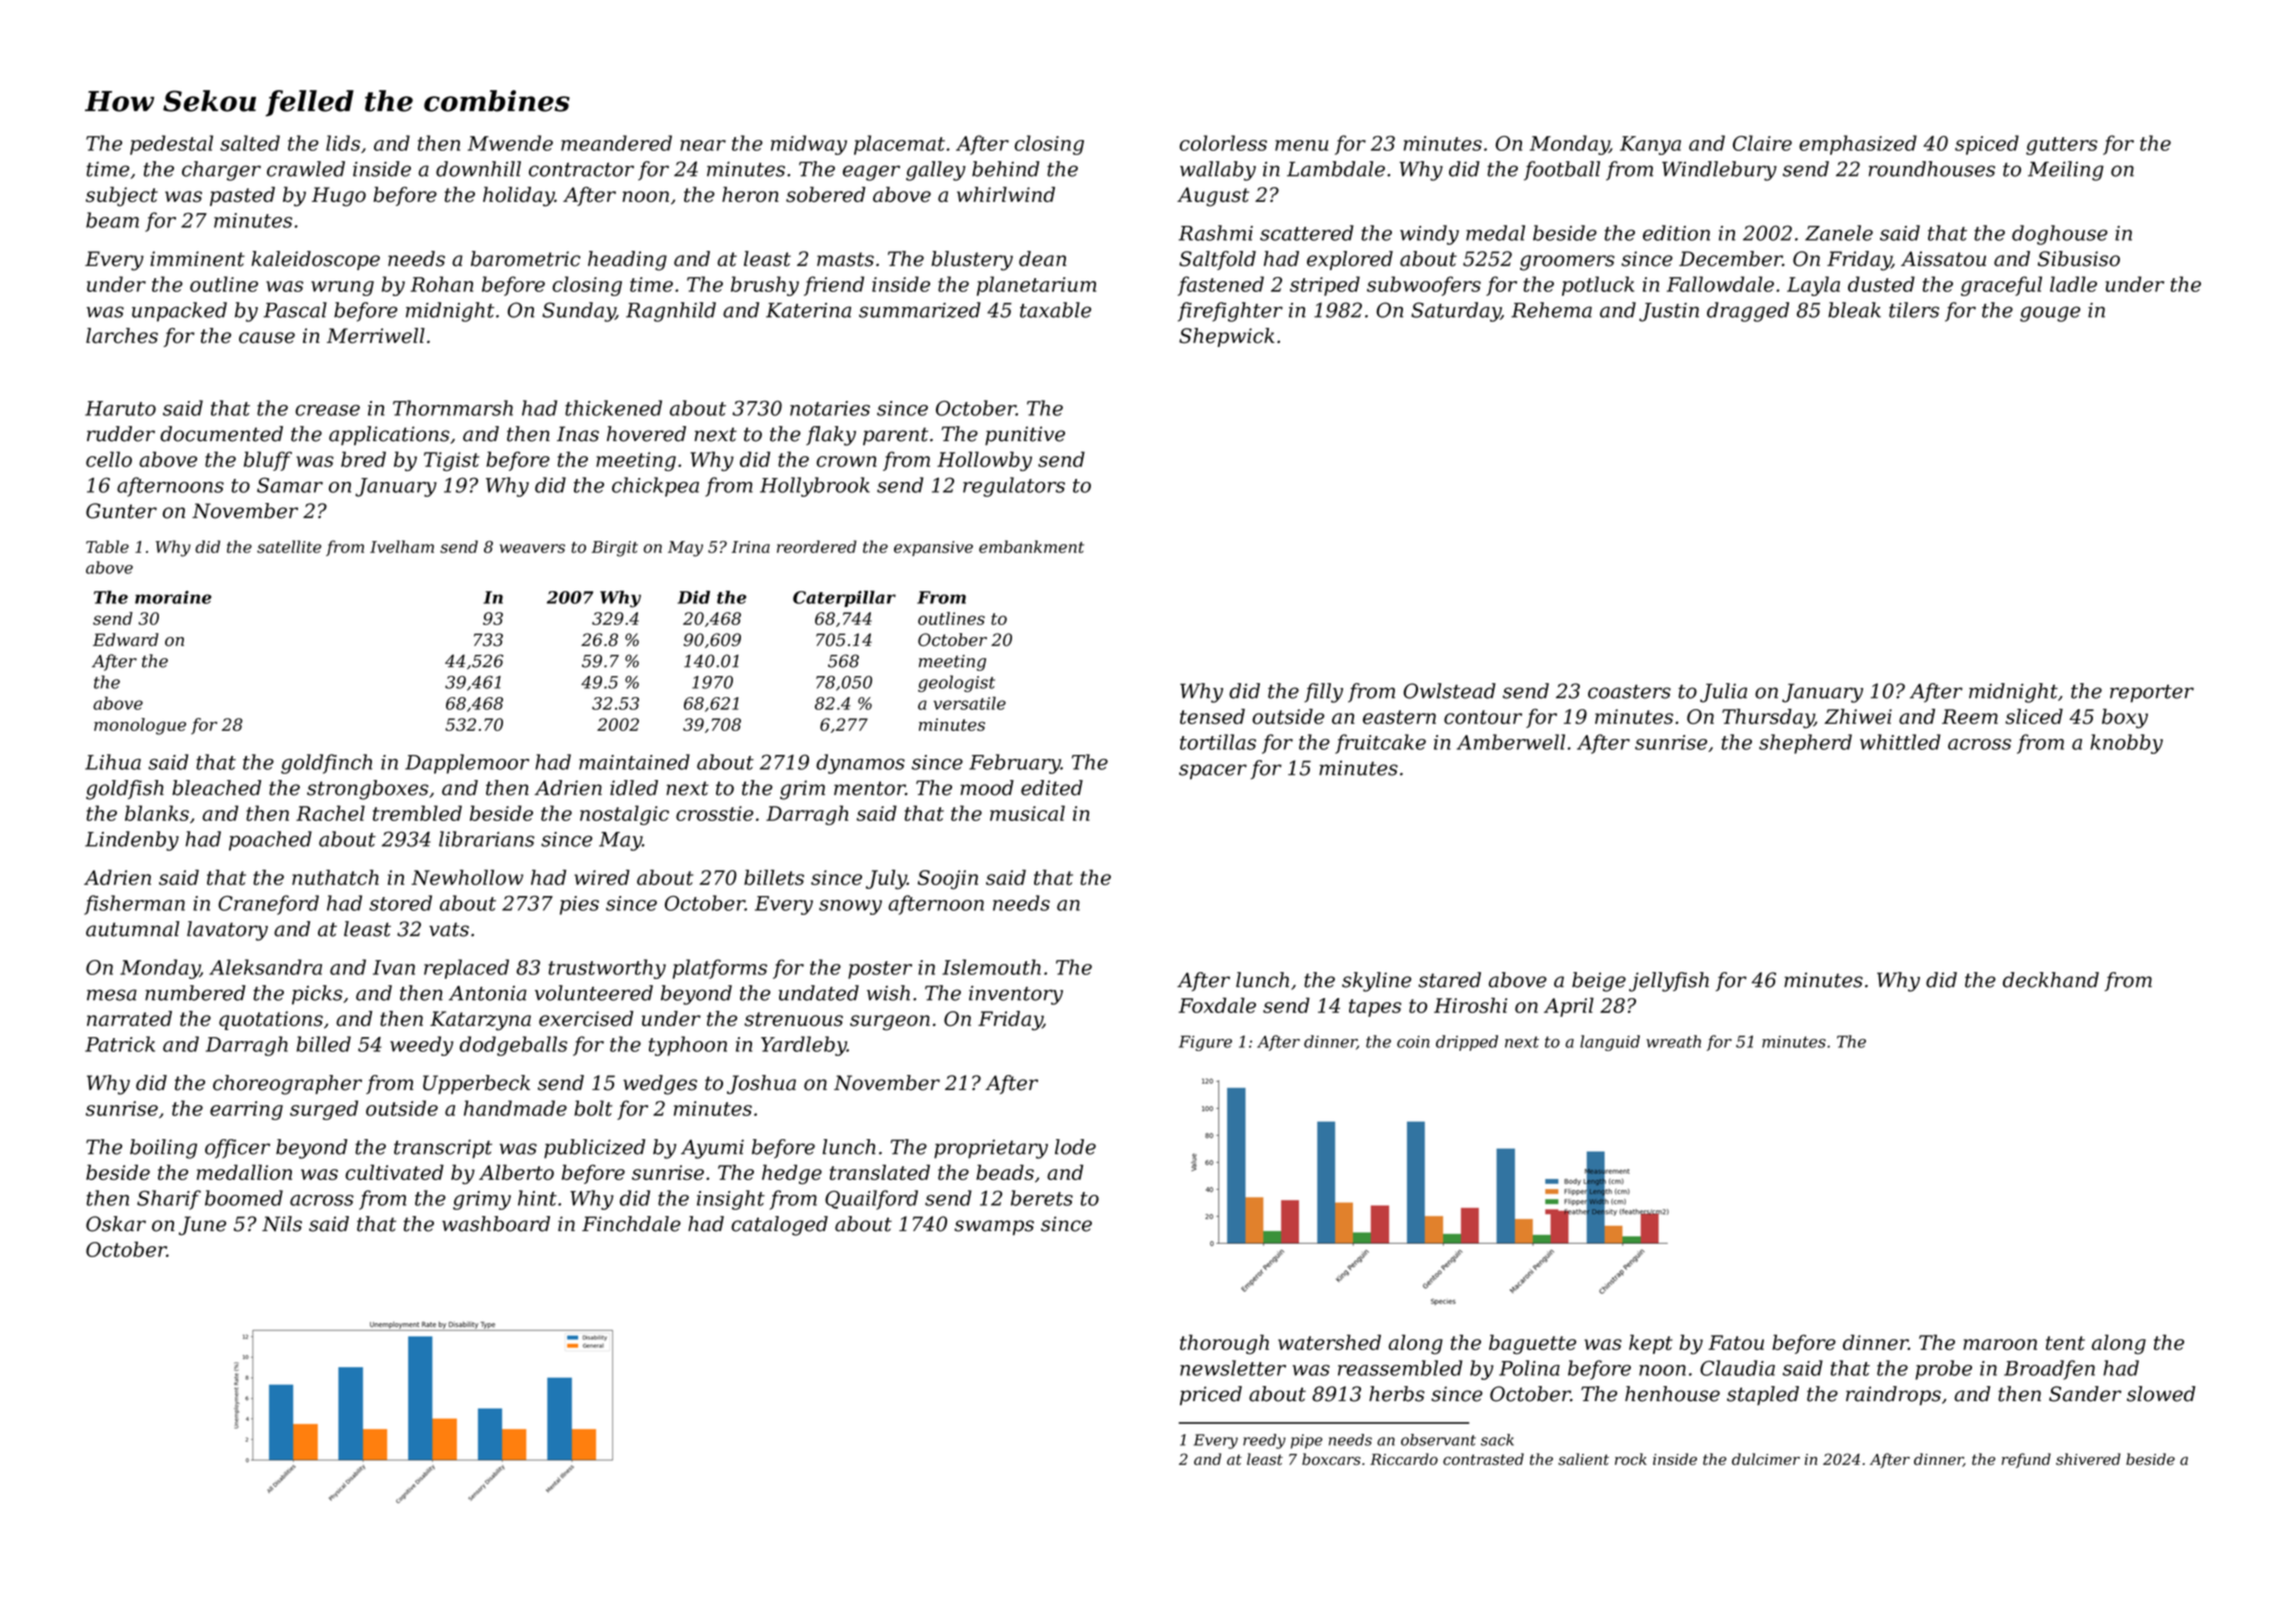 The width and height of the screenshot is (2292, 1620). Describe the element at coordinates (1264, 1441) in the screenshot. I see `reedy` at that location.
